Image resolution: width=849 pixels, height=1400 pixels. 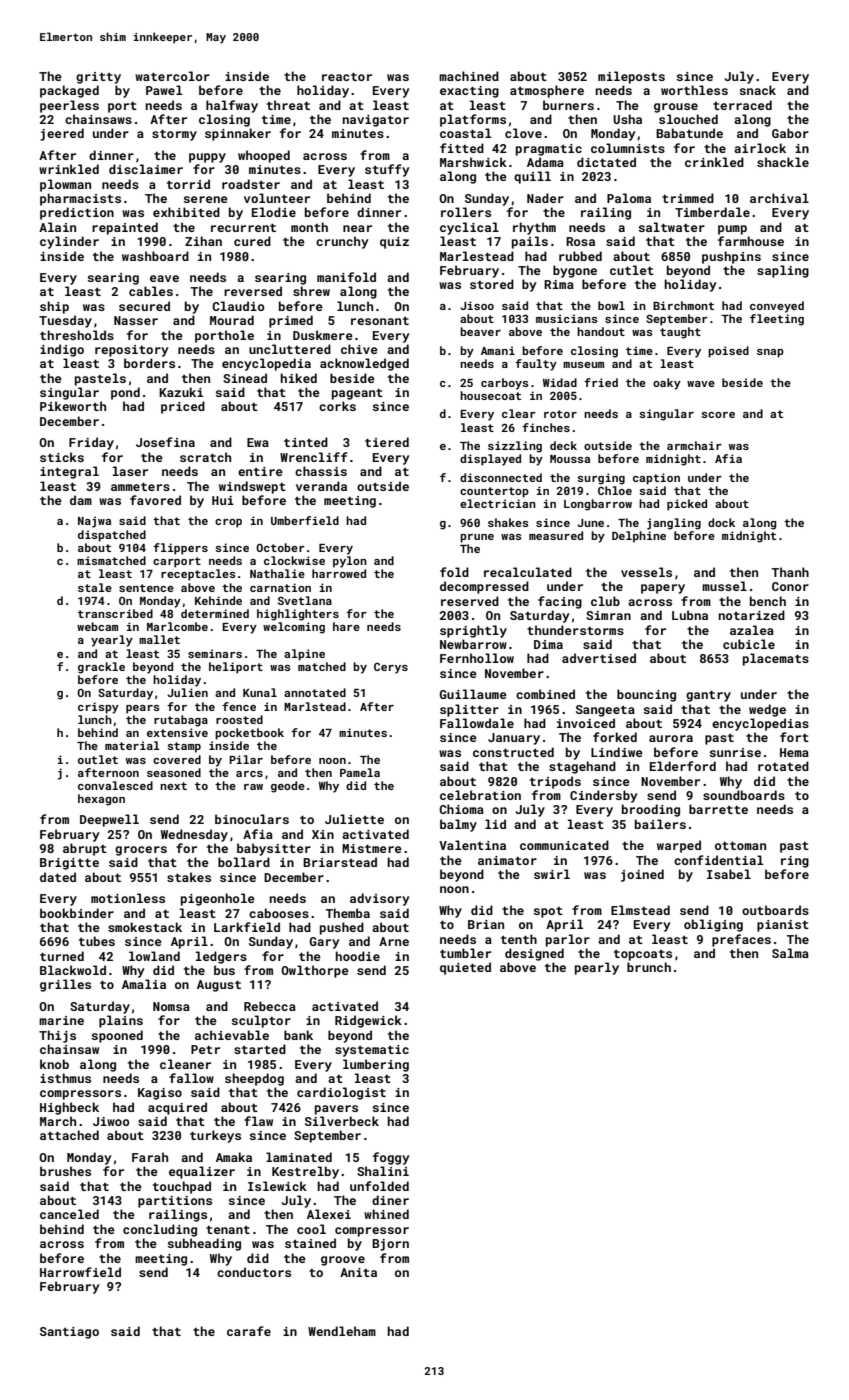 I want to click on Wendleham, so click(x=342, y=1331).
